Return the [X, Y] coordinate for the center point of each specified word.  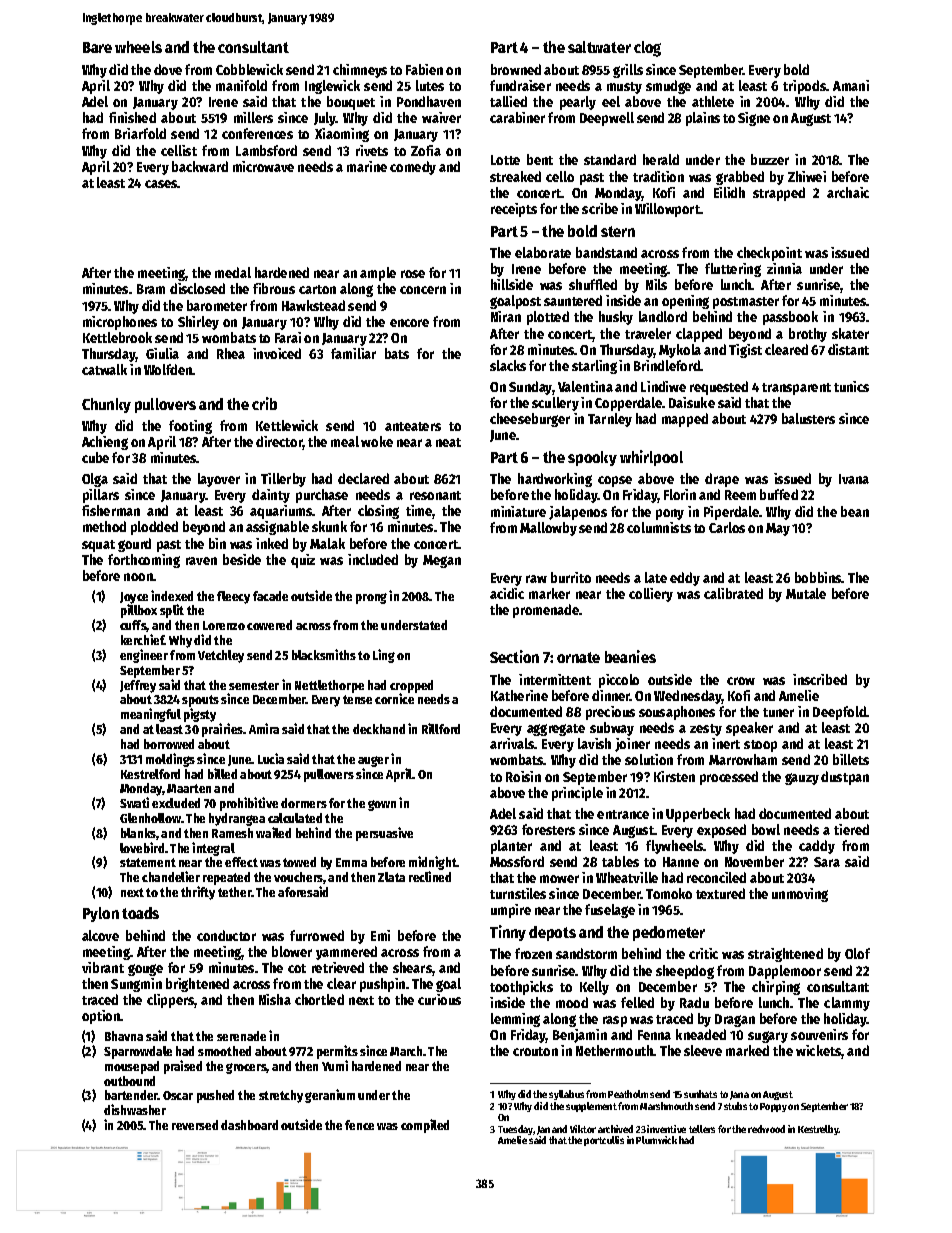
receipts [514, 210]
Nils [656, 284]
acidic [507, 593]
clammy [847, 1004]
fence [359, 1125]
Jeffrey [138, 686]
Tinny [508, 933]
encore [409, 323]
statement [148, 862]
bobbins [818, 577]
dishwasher [135, 1109]
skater [850, 333]
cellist [179, 150]
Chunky [106, 405]
